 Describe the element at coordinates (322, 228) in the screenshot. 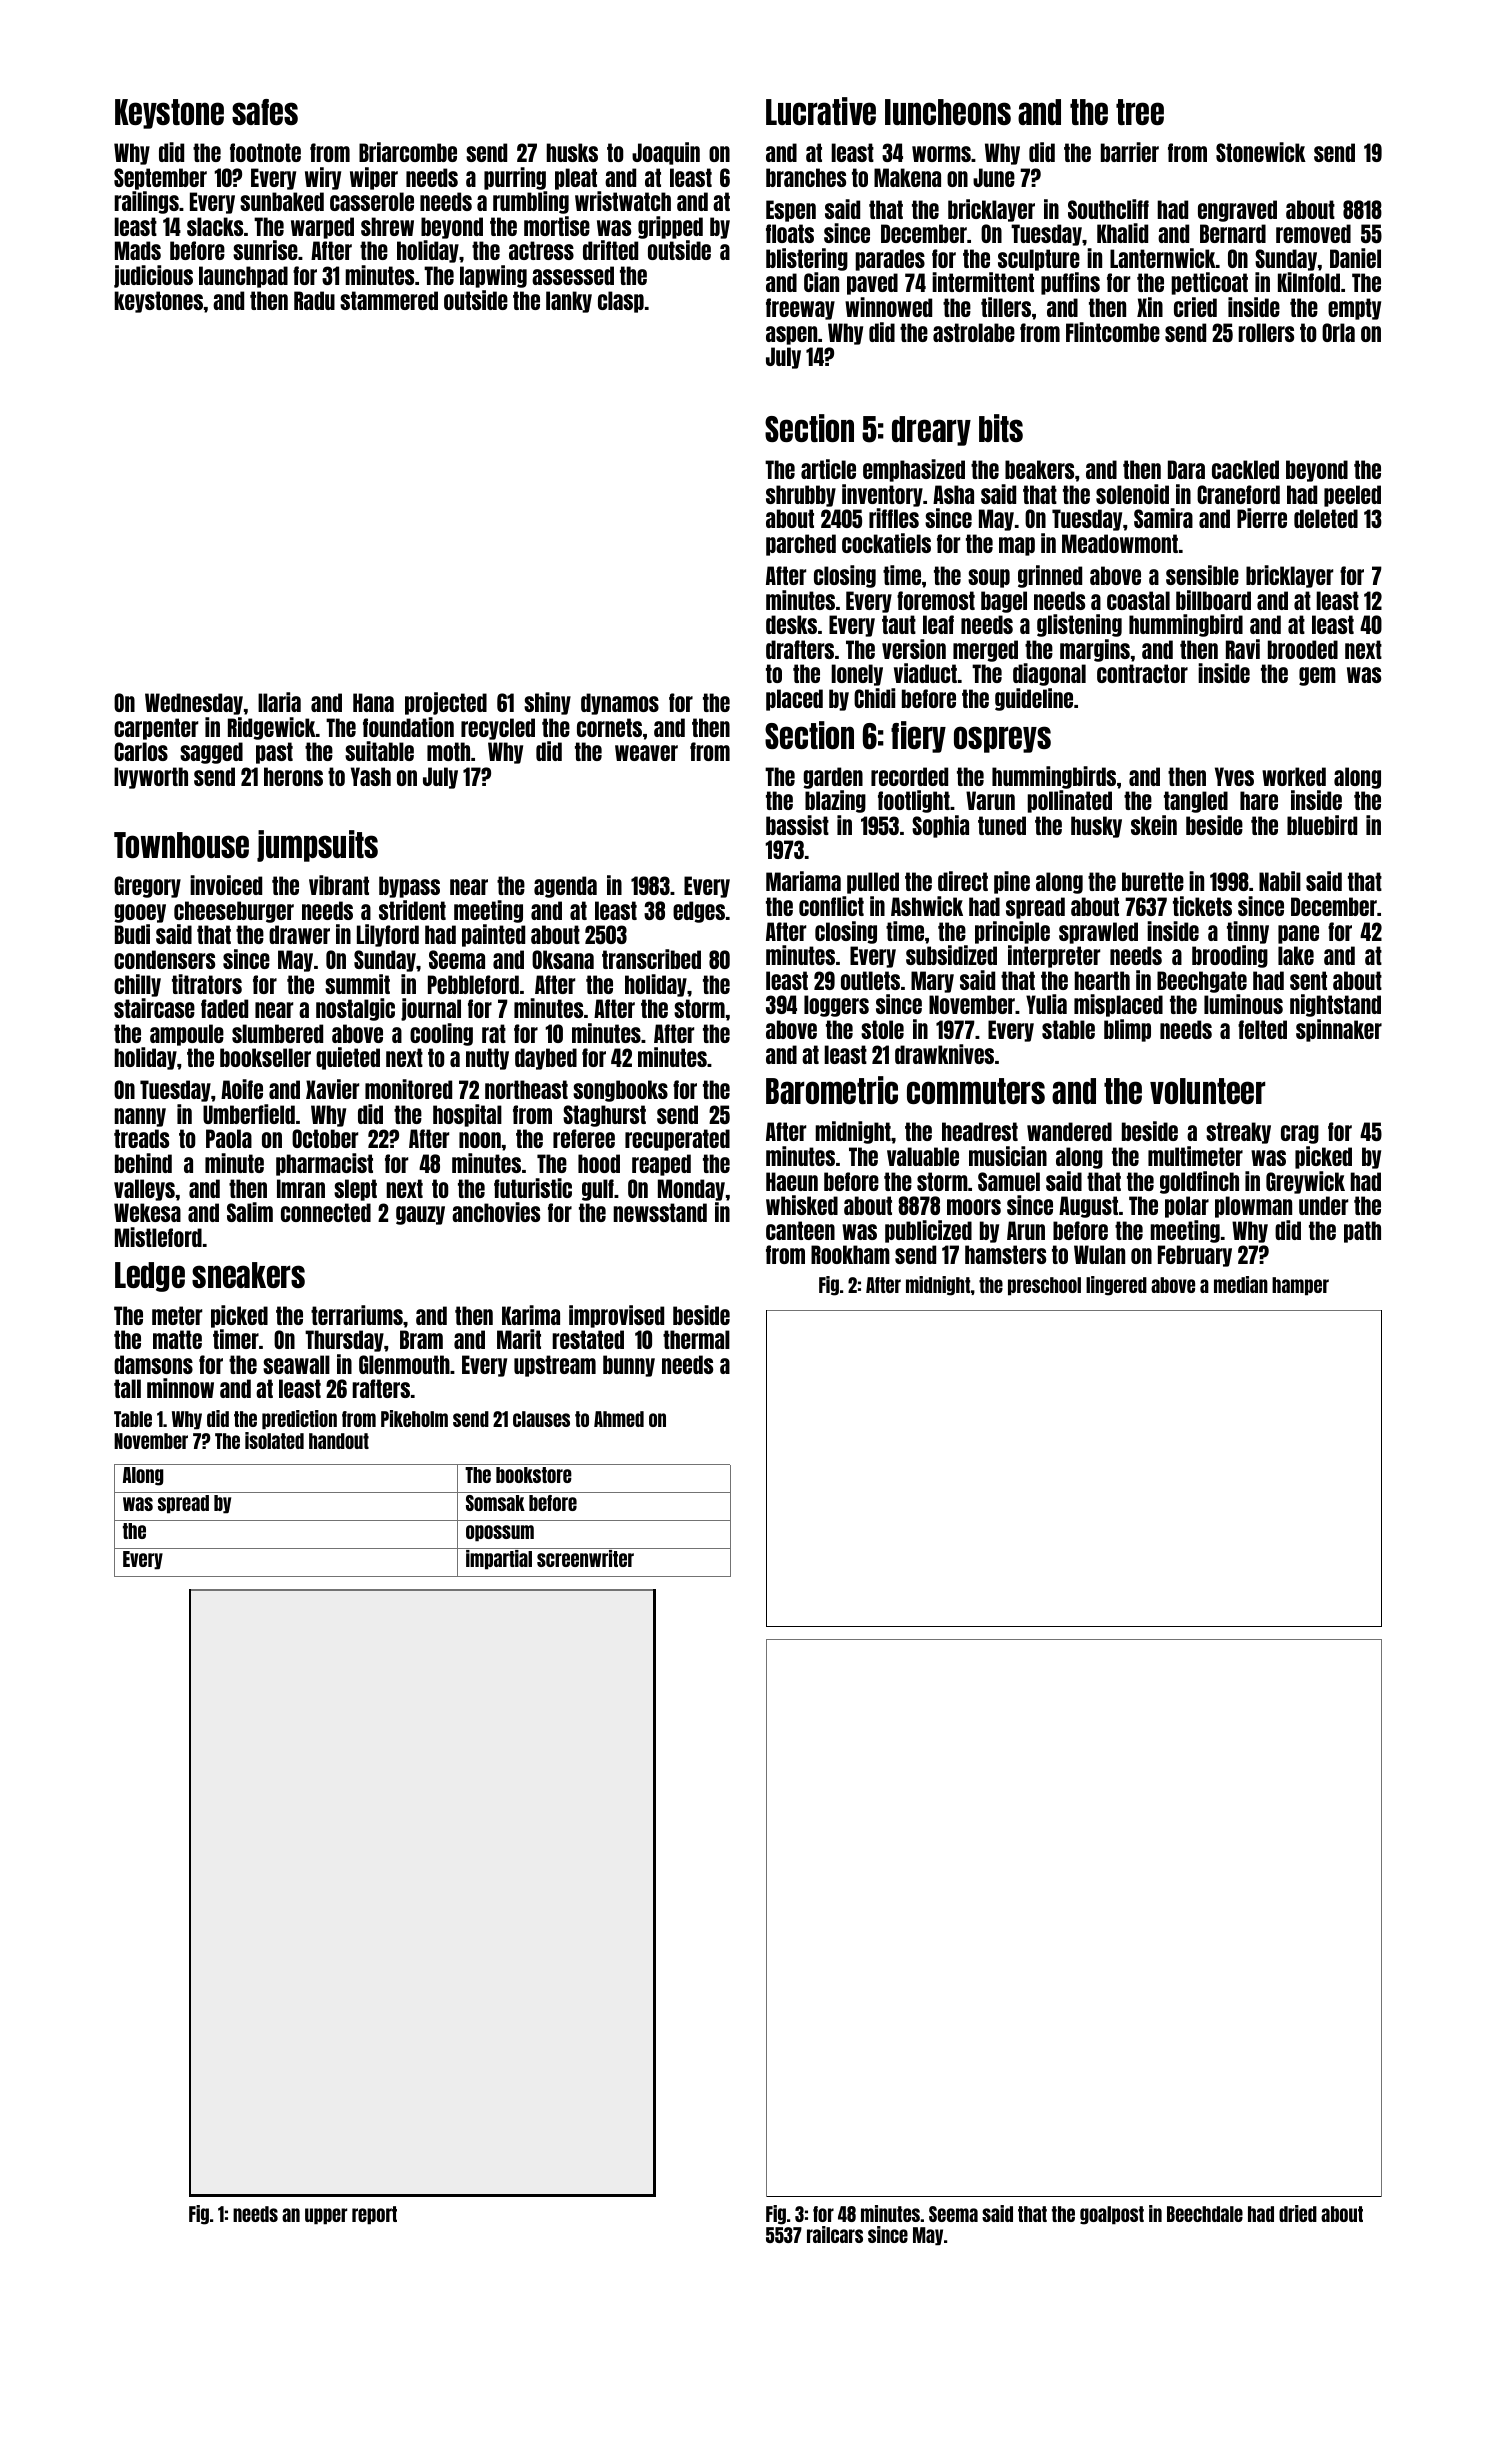

I see `warped` at that location.
